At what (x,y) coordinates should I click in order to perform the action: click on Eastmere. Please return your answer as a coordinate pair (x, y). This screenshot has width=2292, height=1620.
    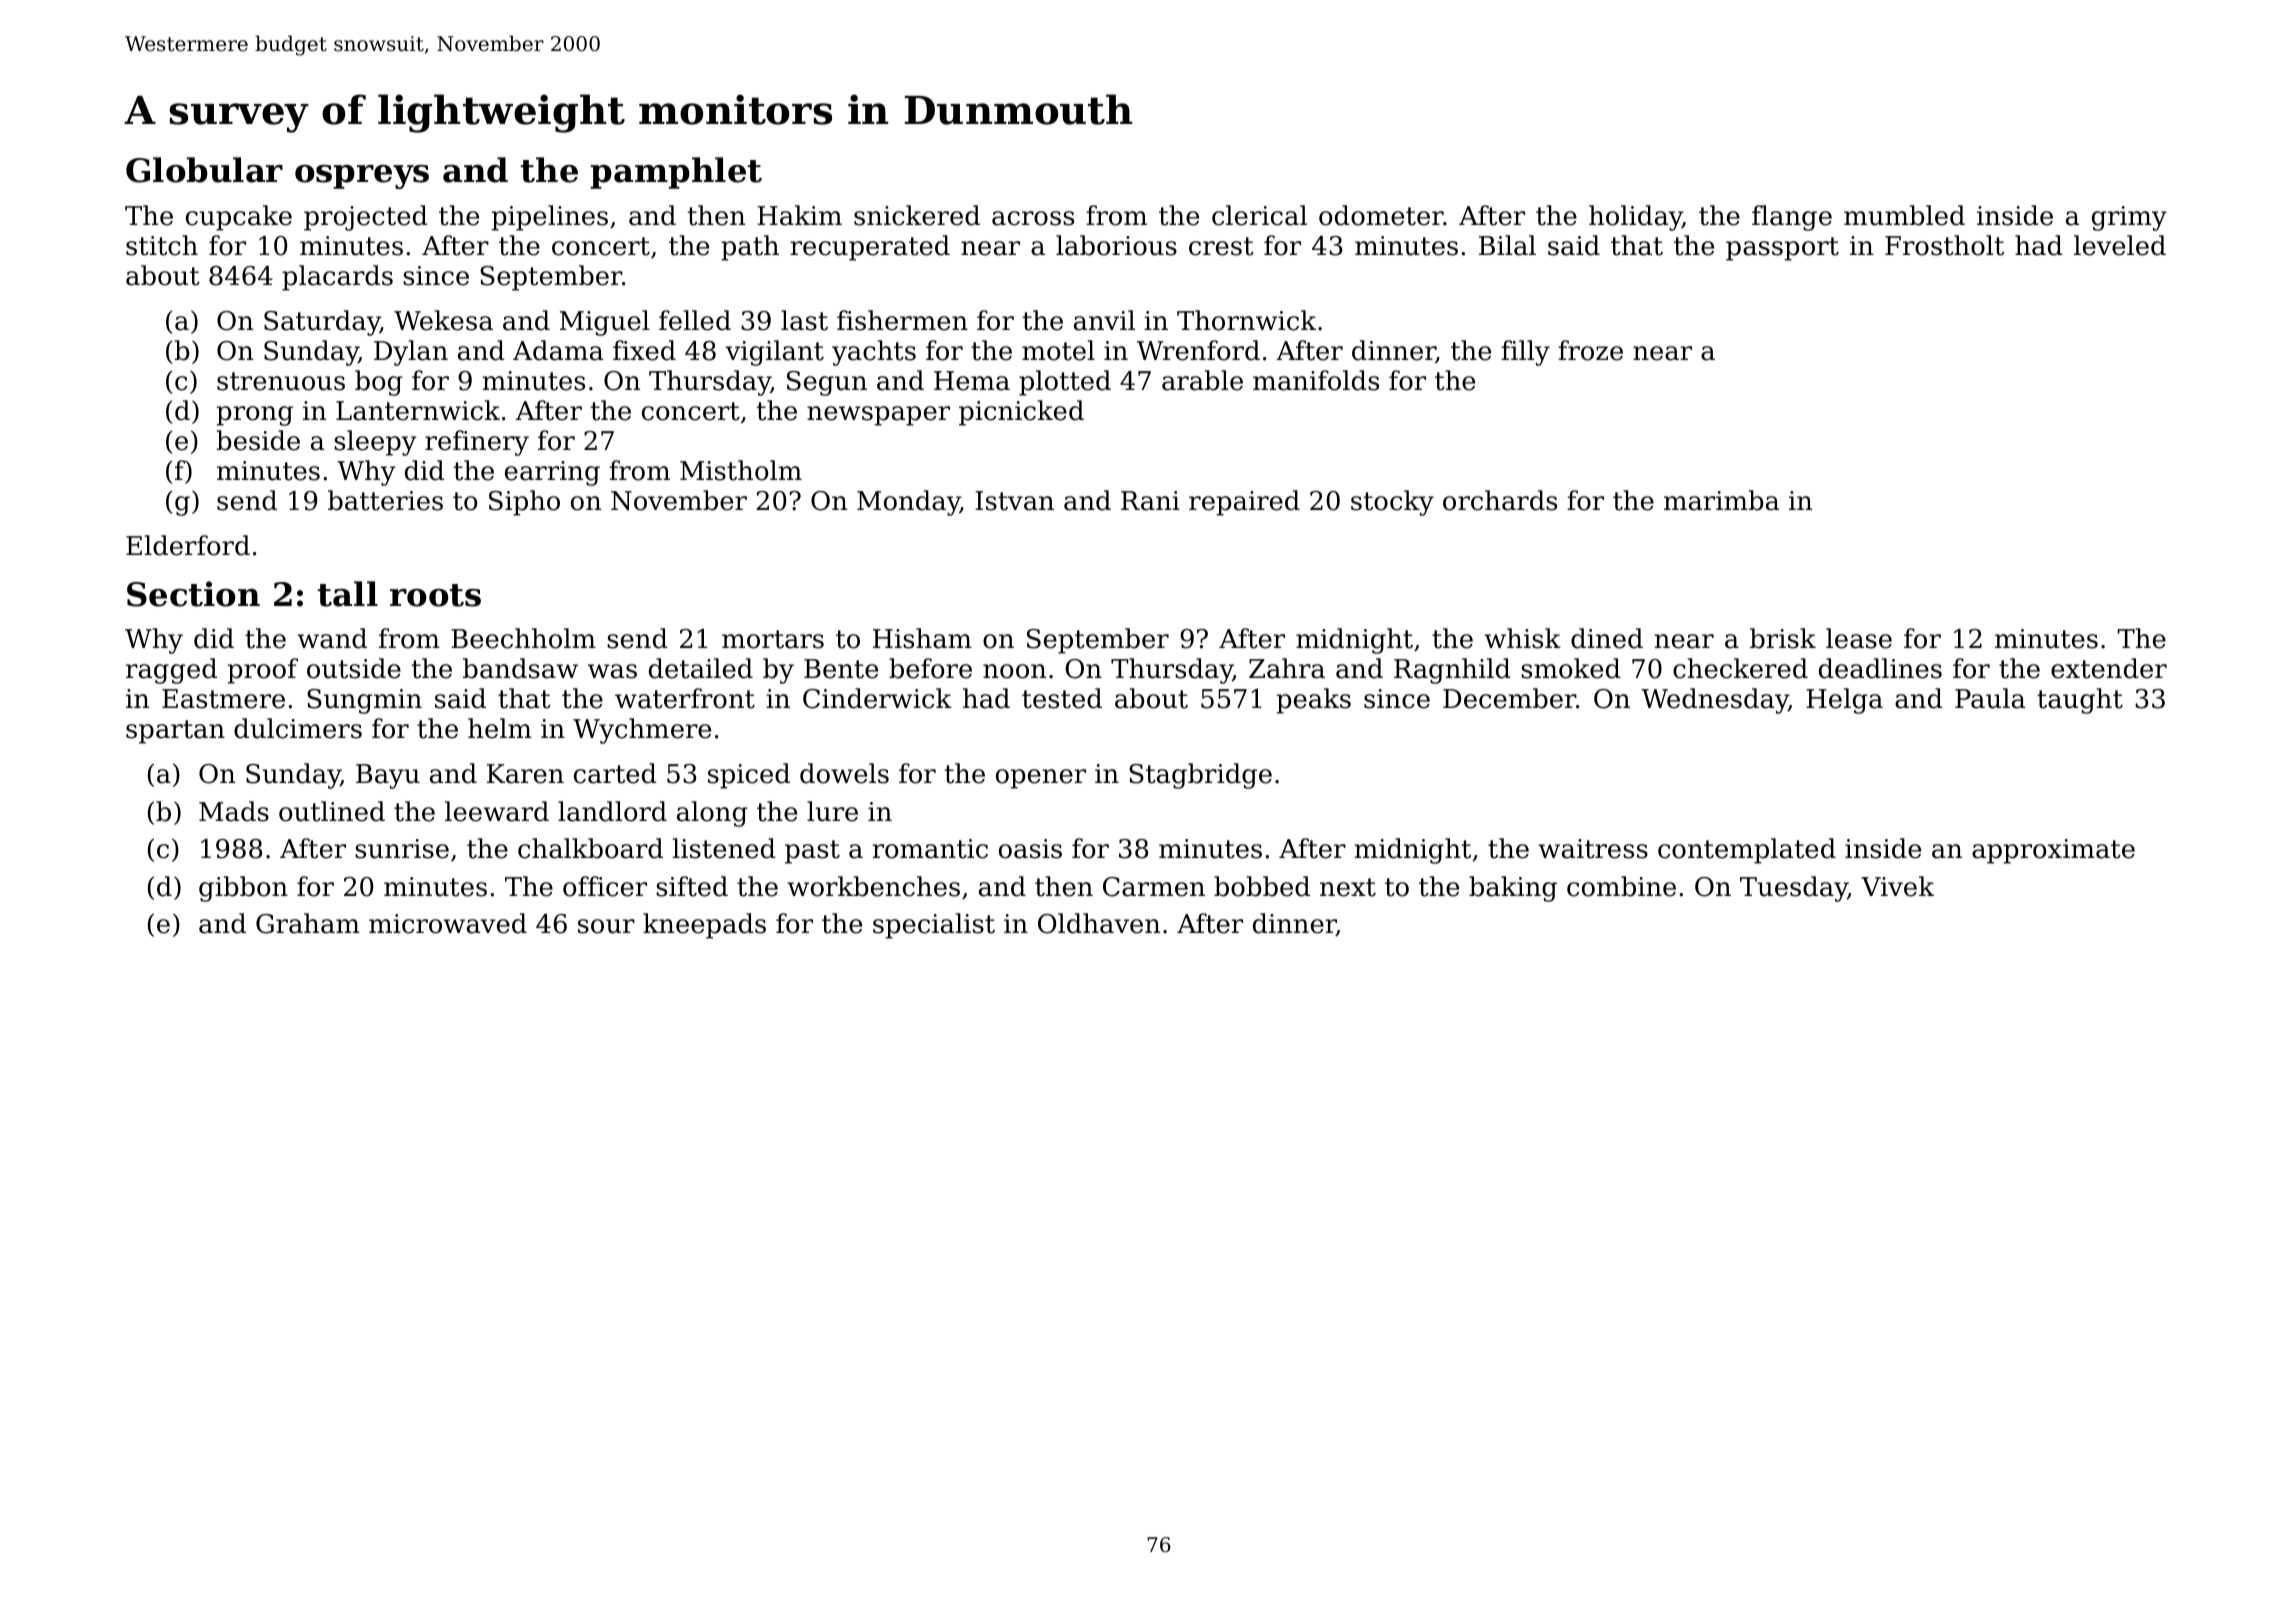
    Looking at the image, I should click on (223, 699).
